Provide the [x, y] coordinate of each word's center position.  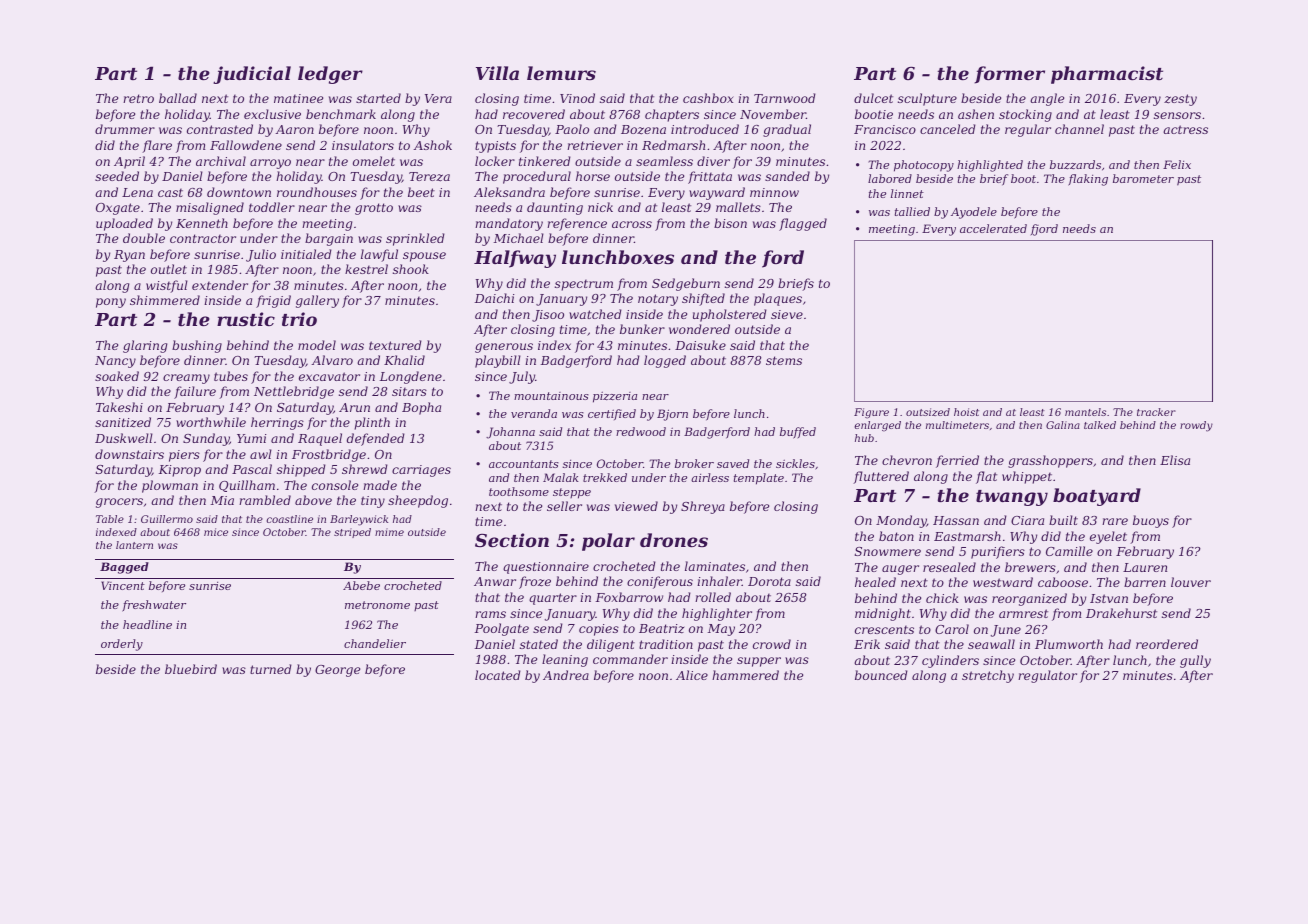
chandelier [375, 643]
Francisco [885, 129]
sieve [787, 314]
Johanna [510, 433]
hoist [966, 412]
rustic [246, 319]
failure [195, 392]
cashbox [708, 98]
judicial [252, 75]
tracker [1156, 412]
